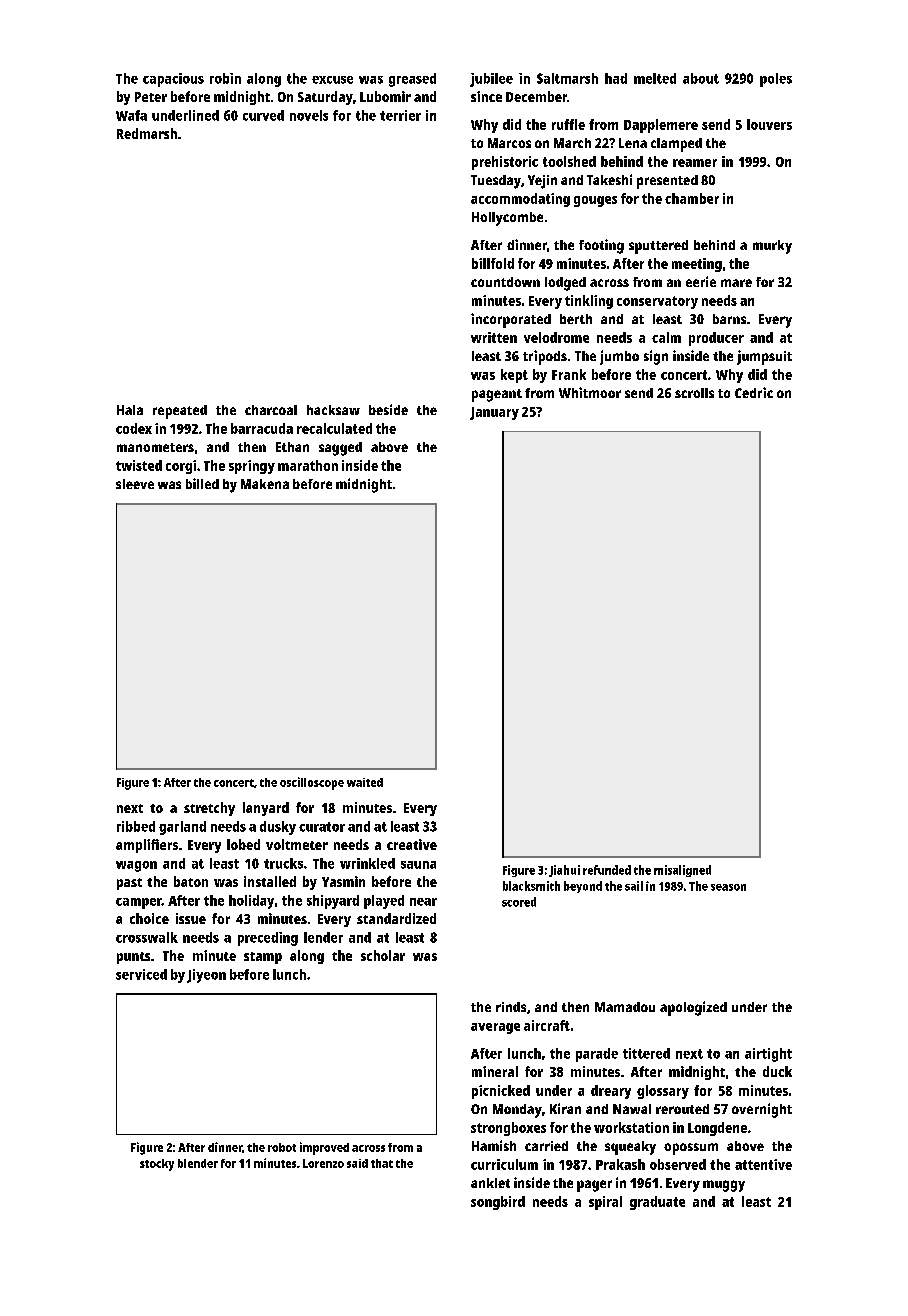  I want to click on robin, so click(225, 78).
